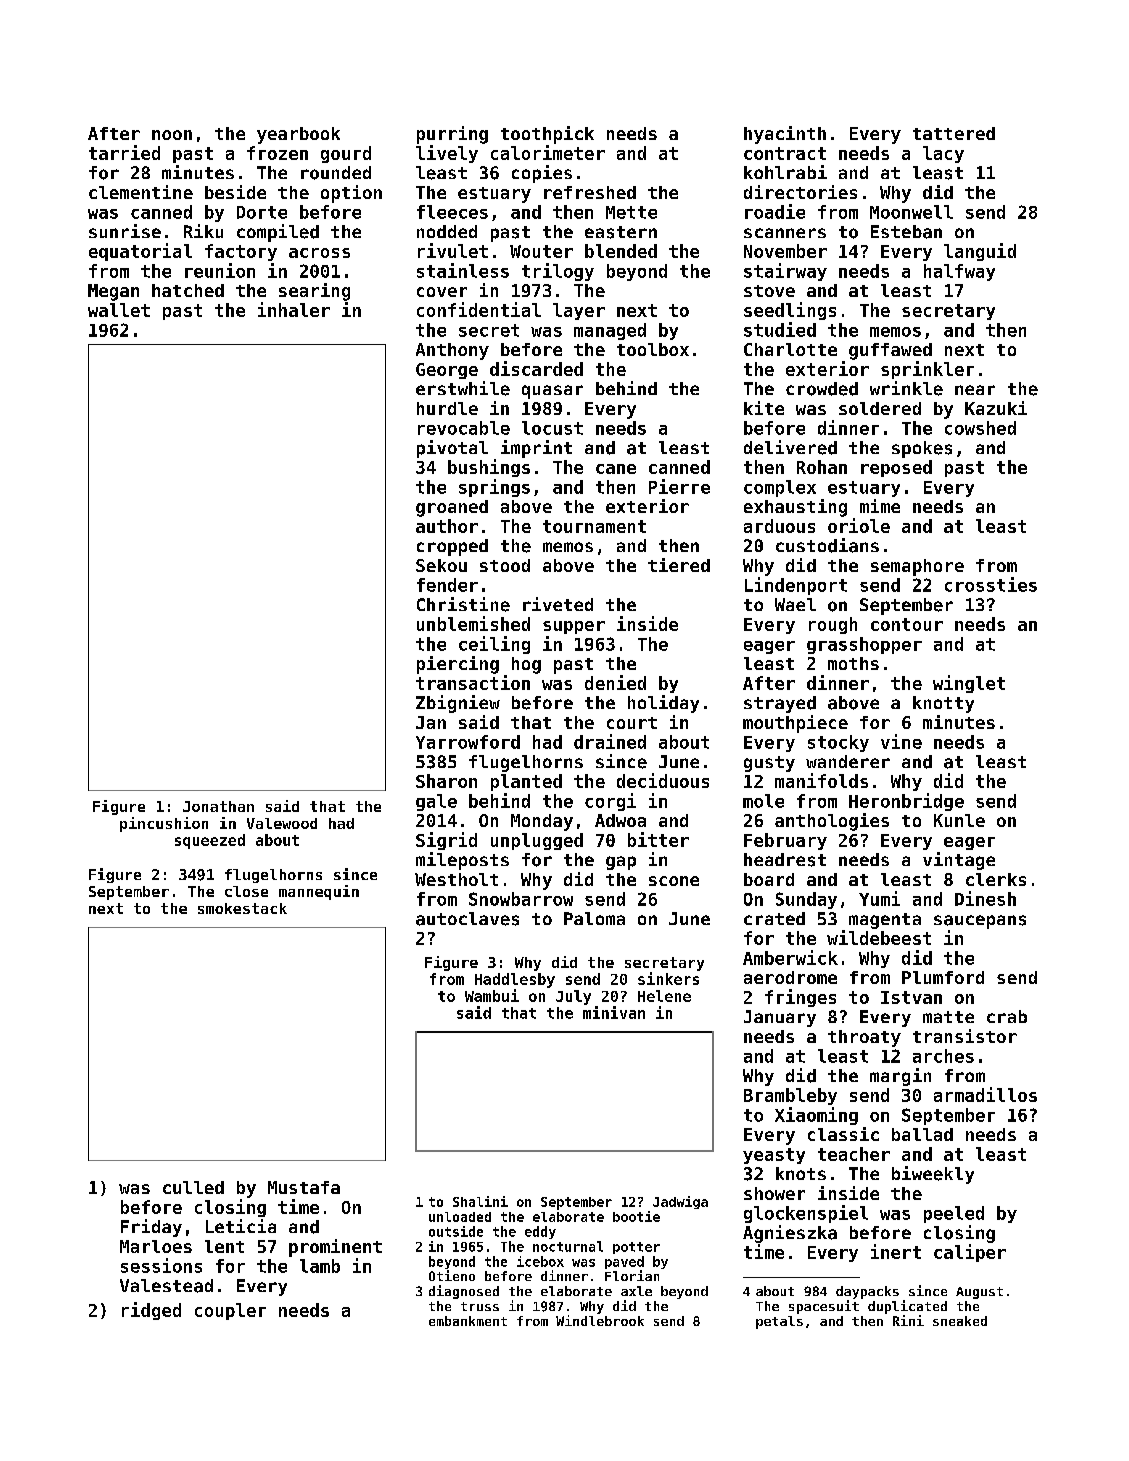  What do you see at coordinates (463, 270) in the image?
I see `stainless` at bounding box center [463, 270].
